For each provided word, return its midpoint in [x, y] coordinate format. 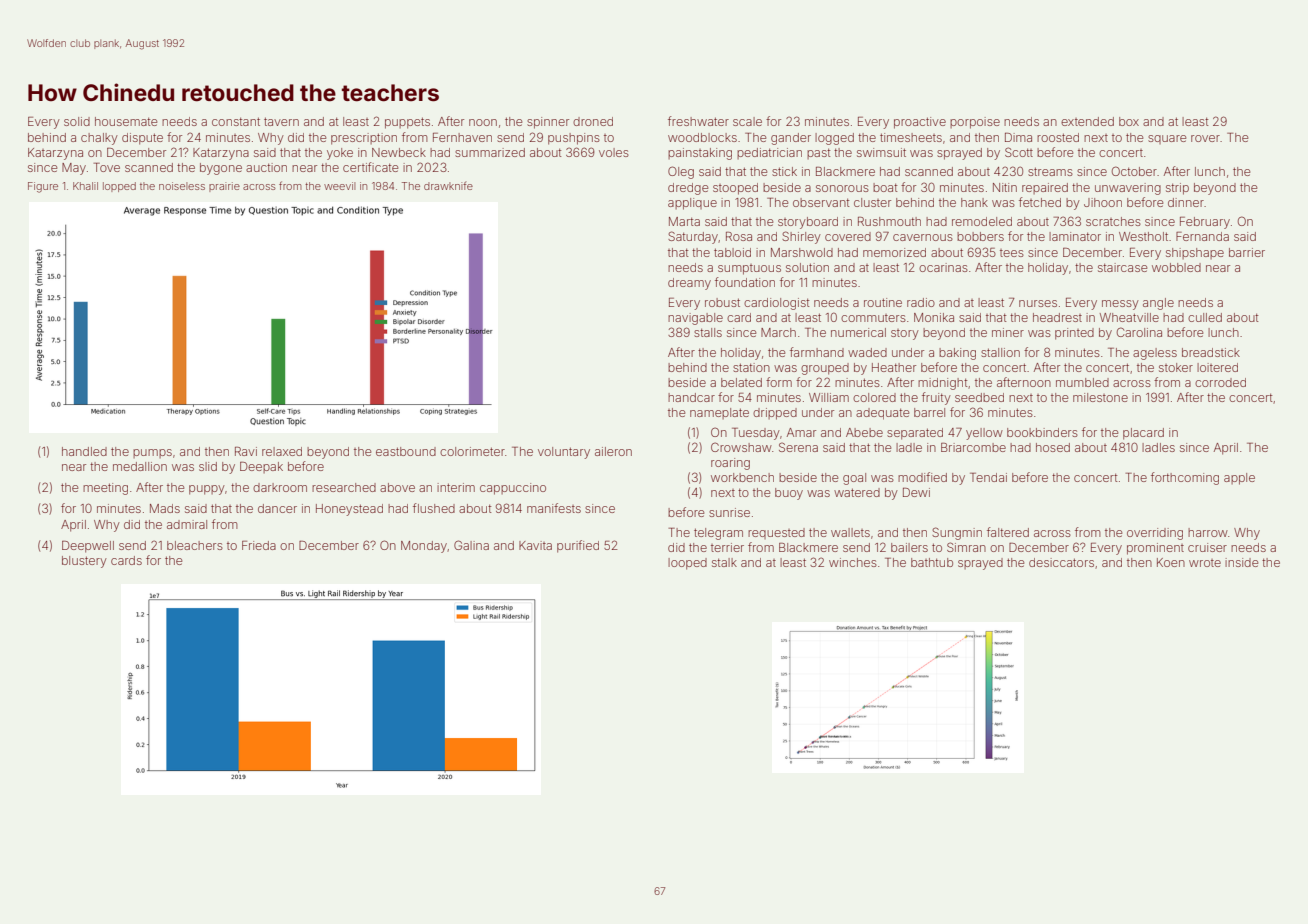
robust [722, 302]
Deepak [261, 467]
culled [1205, 317]
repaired [1045, 188]
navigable [695, 319]
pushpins [574, 139]
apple [1239, 479]
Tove [107, 167]
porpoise [975, 123]
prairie [224, 187]
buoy [789, 494]
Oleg [681, 172]
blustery [84, 562]
